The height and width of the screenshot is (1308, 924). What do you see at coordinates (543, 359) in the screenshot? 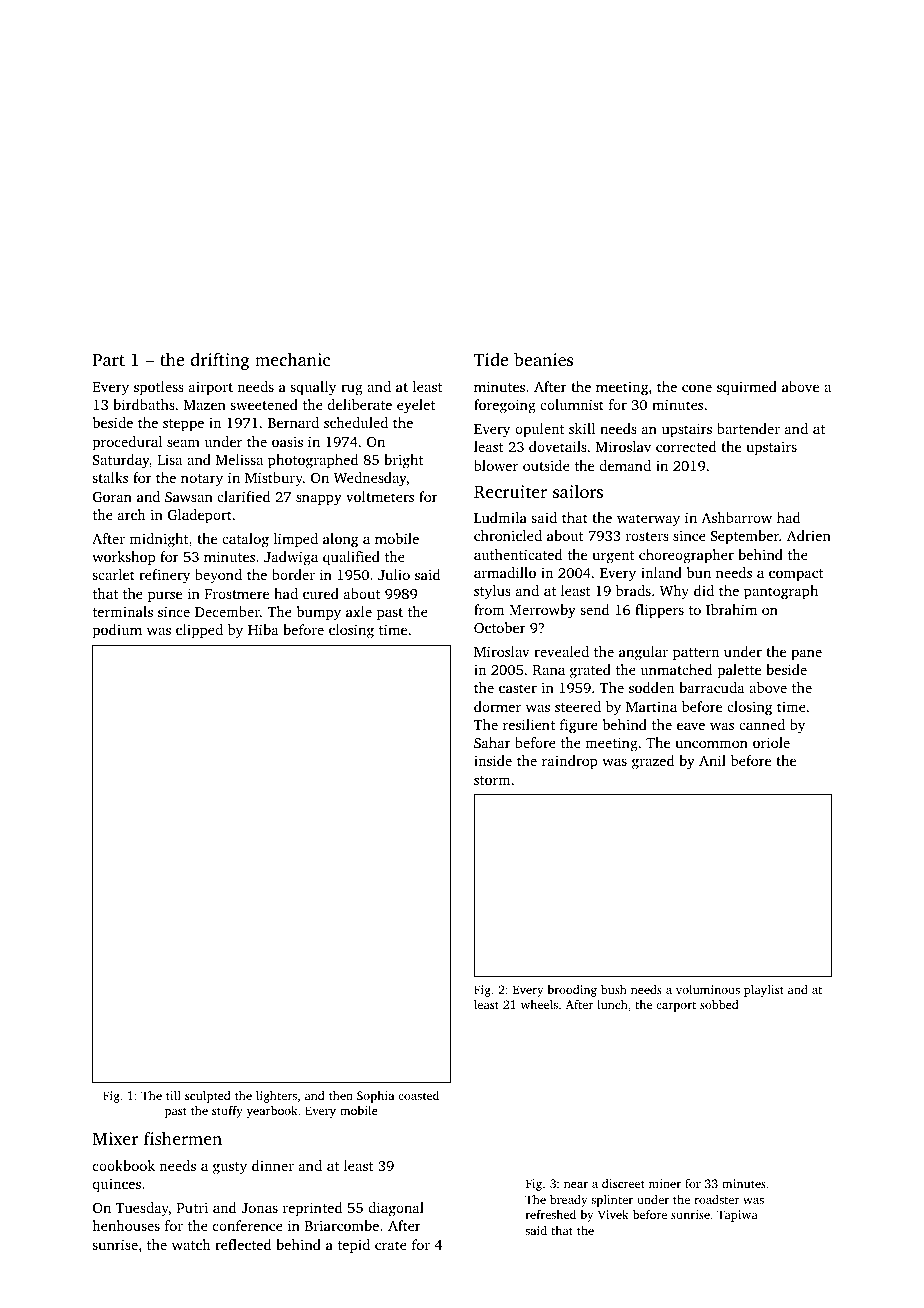
I see `beanies` at bounding box center [543, 359].
